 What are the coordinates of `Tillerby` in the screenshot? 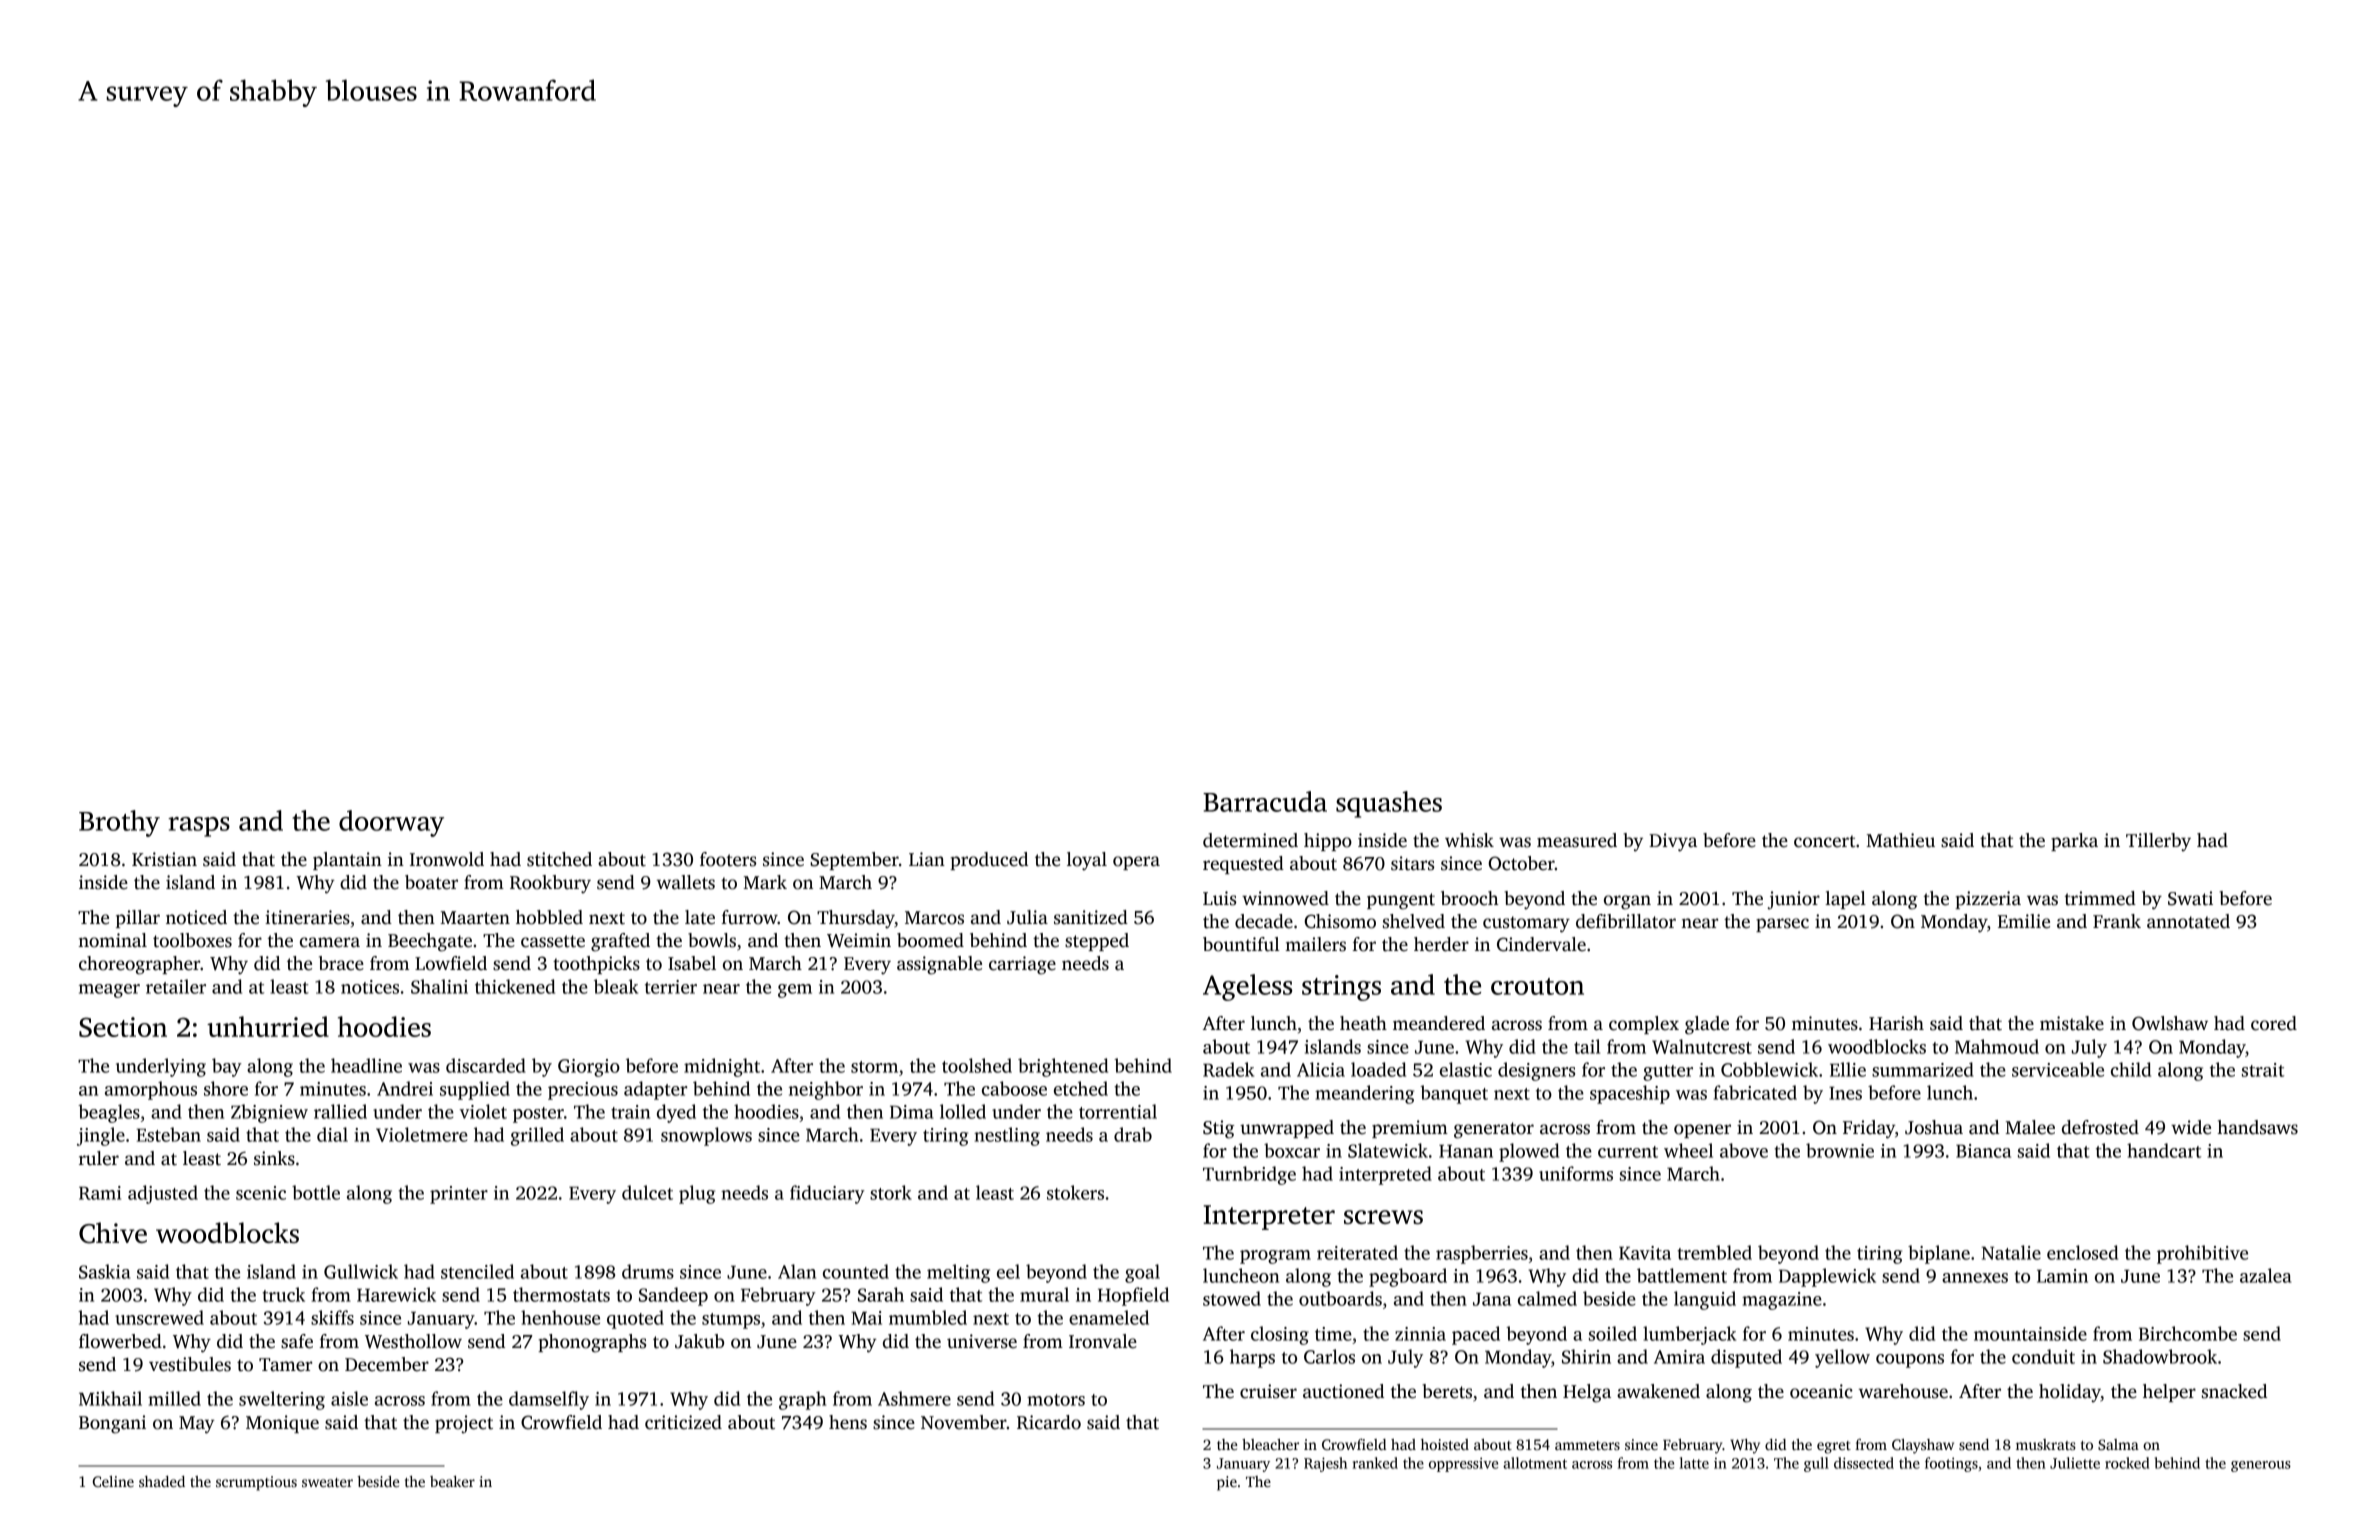 It's located at (2158, 842).
